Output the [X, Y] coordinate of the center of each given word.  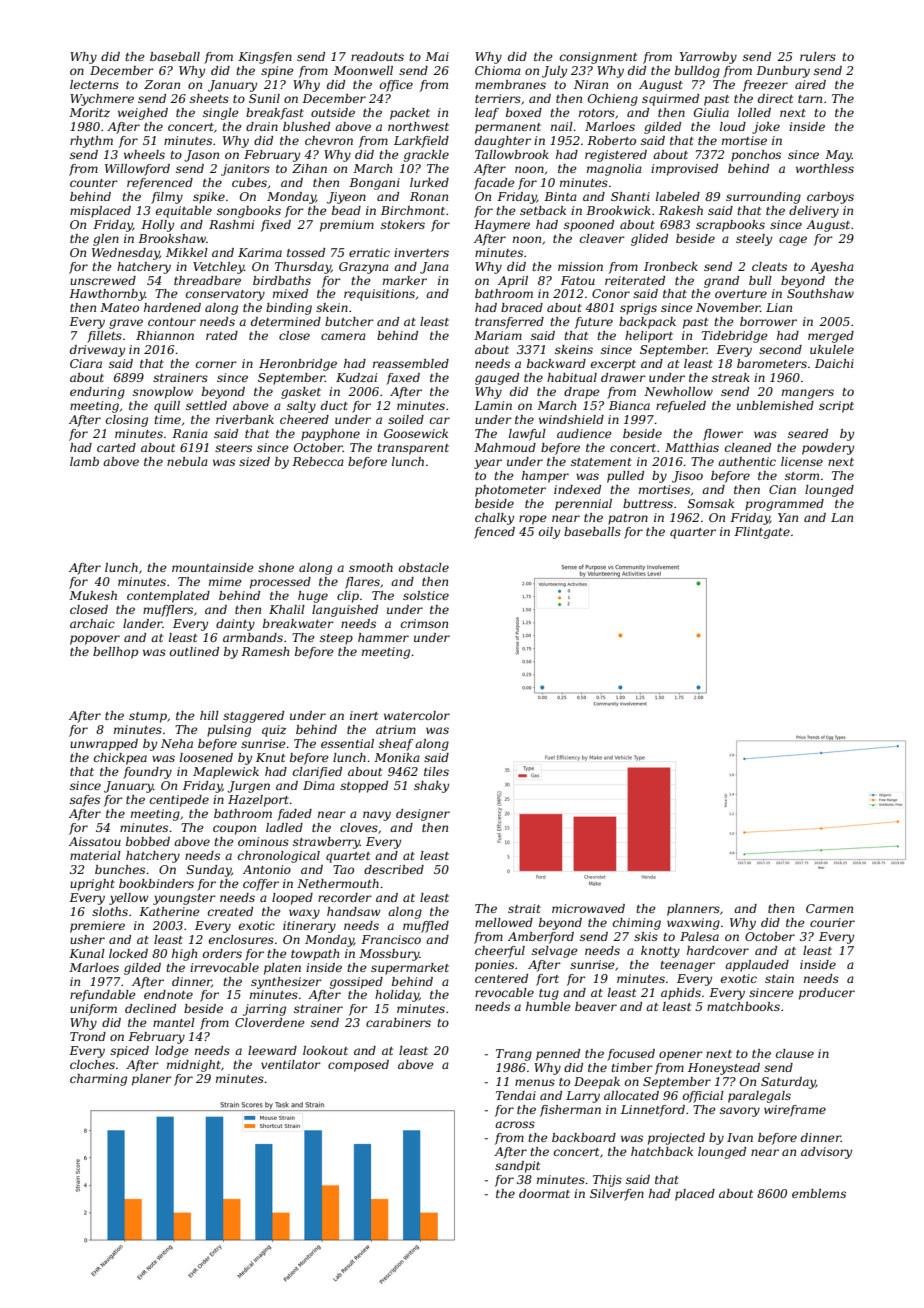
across [515, 1124]
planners [693, 910]
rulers [818, 56]
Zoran [162, 84]
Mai [437, 56]
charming [98, 1080]
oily [549, 533]
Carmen [829, 908]
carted [116, 447]
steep [336, 639]
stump [148, 717]
